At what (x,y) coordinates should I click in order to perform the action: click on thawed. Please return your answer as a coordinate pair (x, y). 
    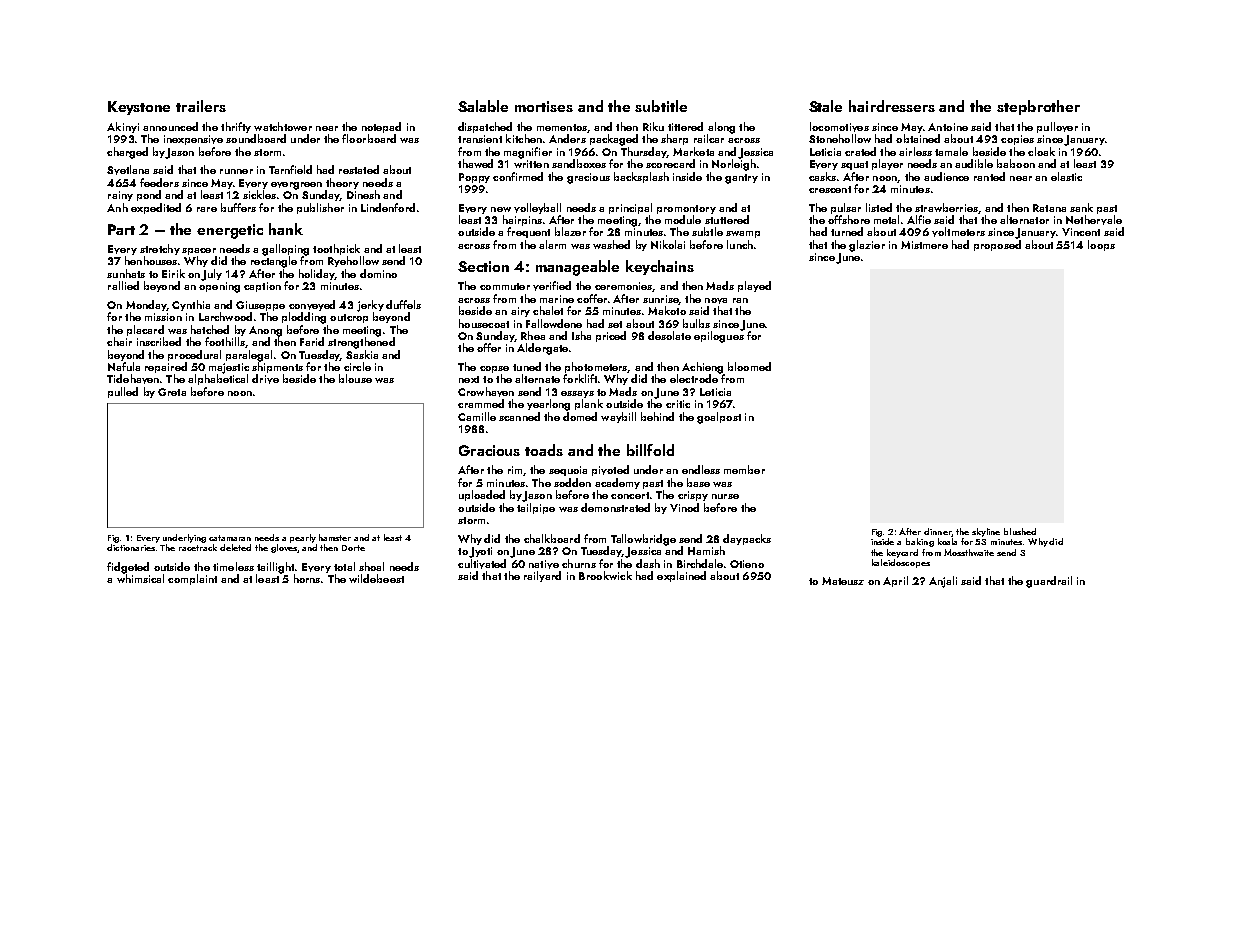
    Looking at the image, I should click on (475, 163).
